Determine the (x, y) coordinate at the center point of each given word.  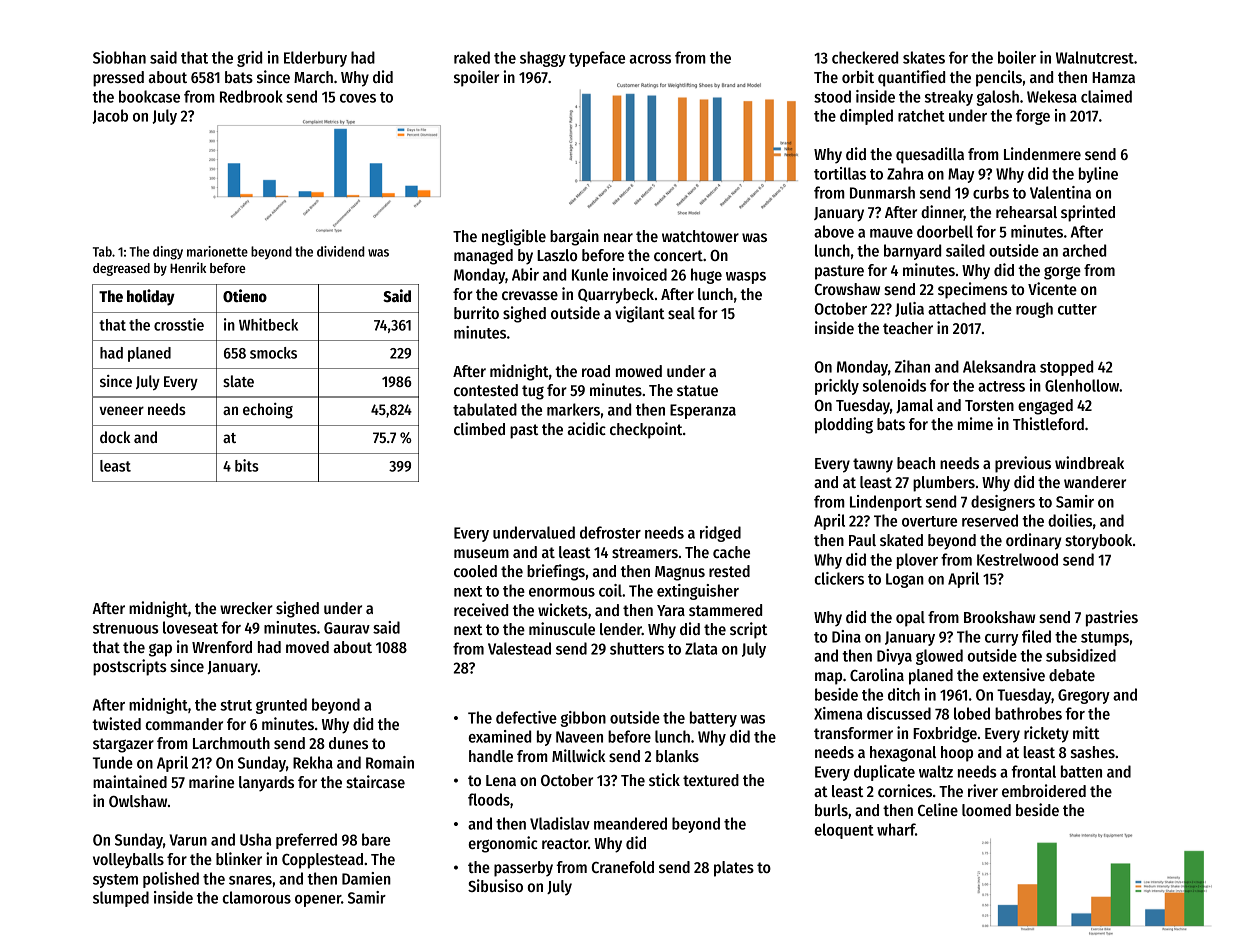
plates (734, 869)
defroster (610, 532)
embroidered (1044, 790)
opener (318, 901)
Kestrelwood (1017, 559)
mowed (639, 371)
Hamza (1113, 77)
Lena (501, 780)
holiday (151, 297)
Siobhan (119, 57)
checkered (865, 57)
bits (247, 465)
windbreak (1089, 462)
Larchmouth (231, 743)
